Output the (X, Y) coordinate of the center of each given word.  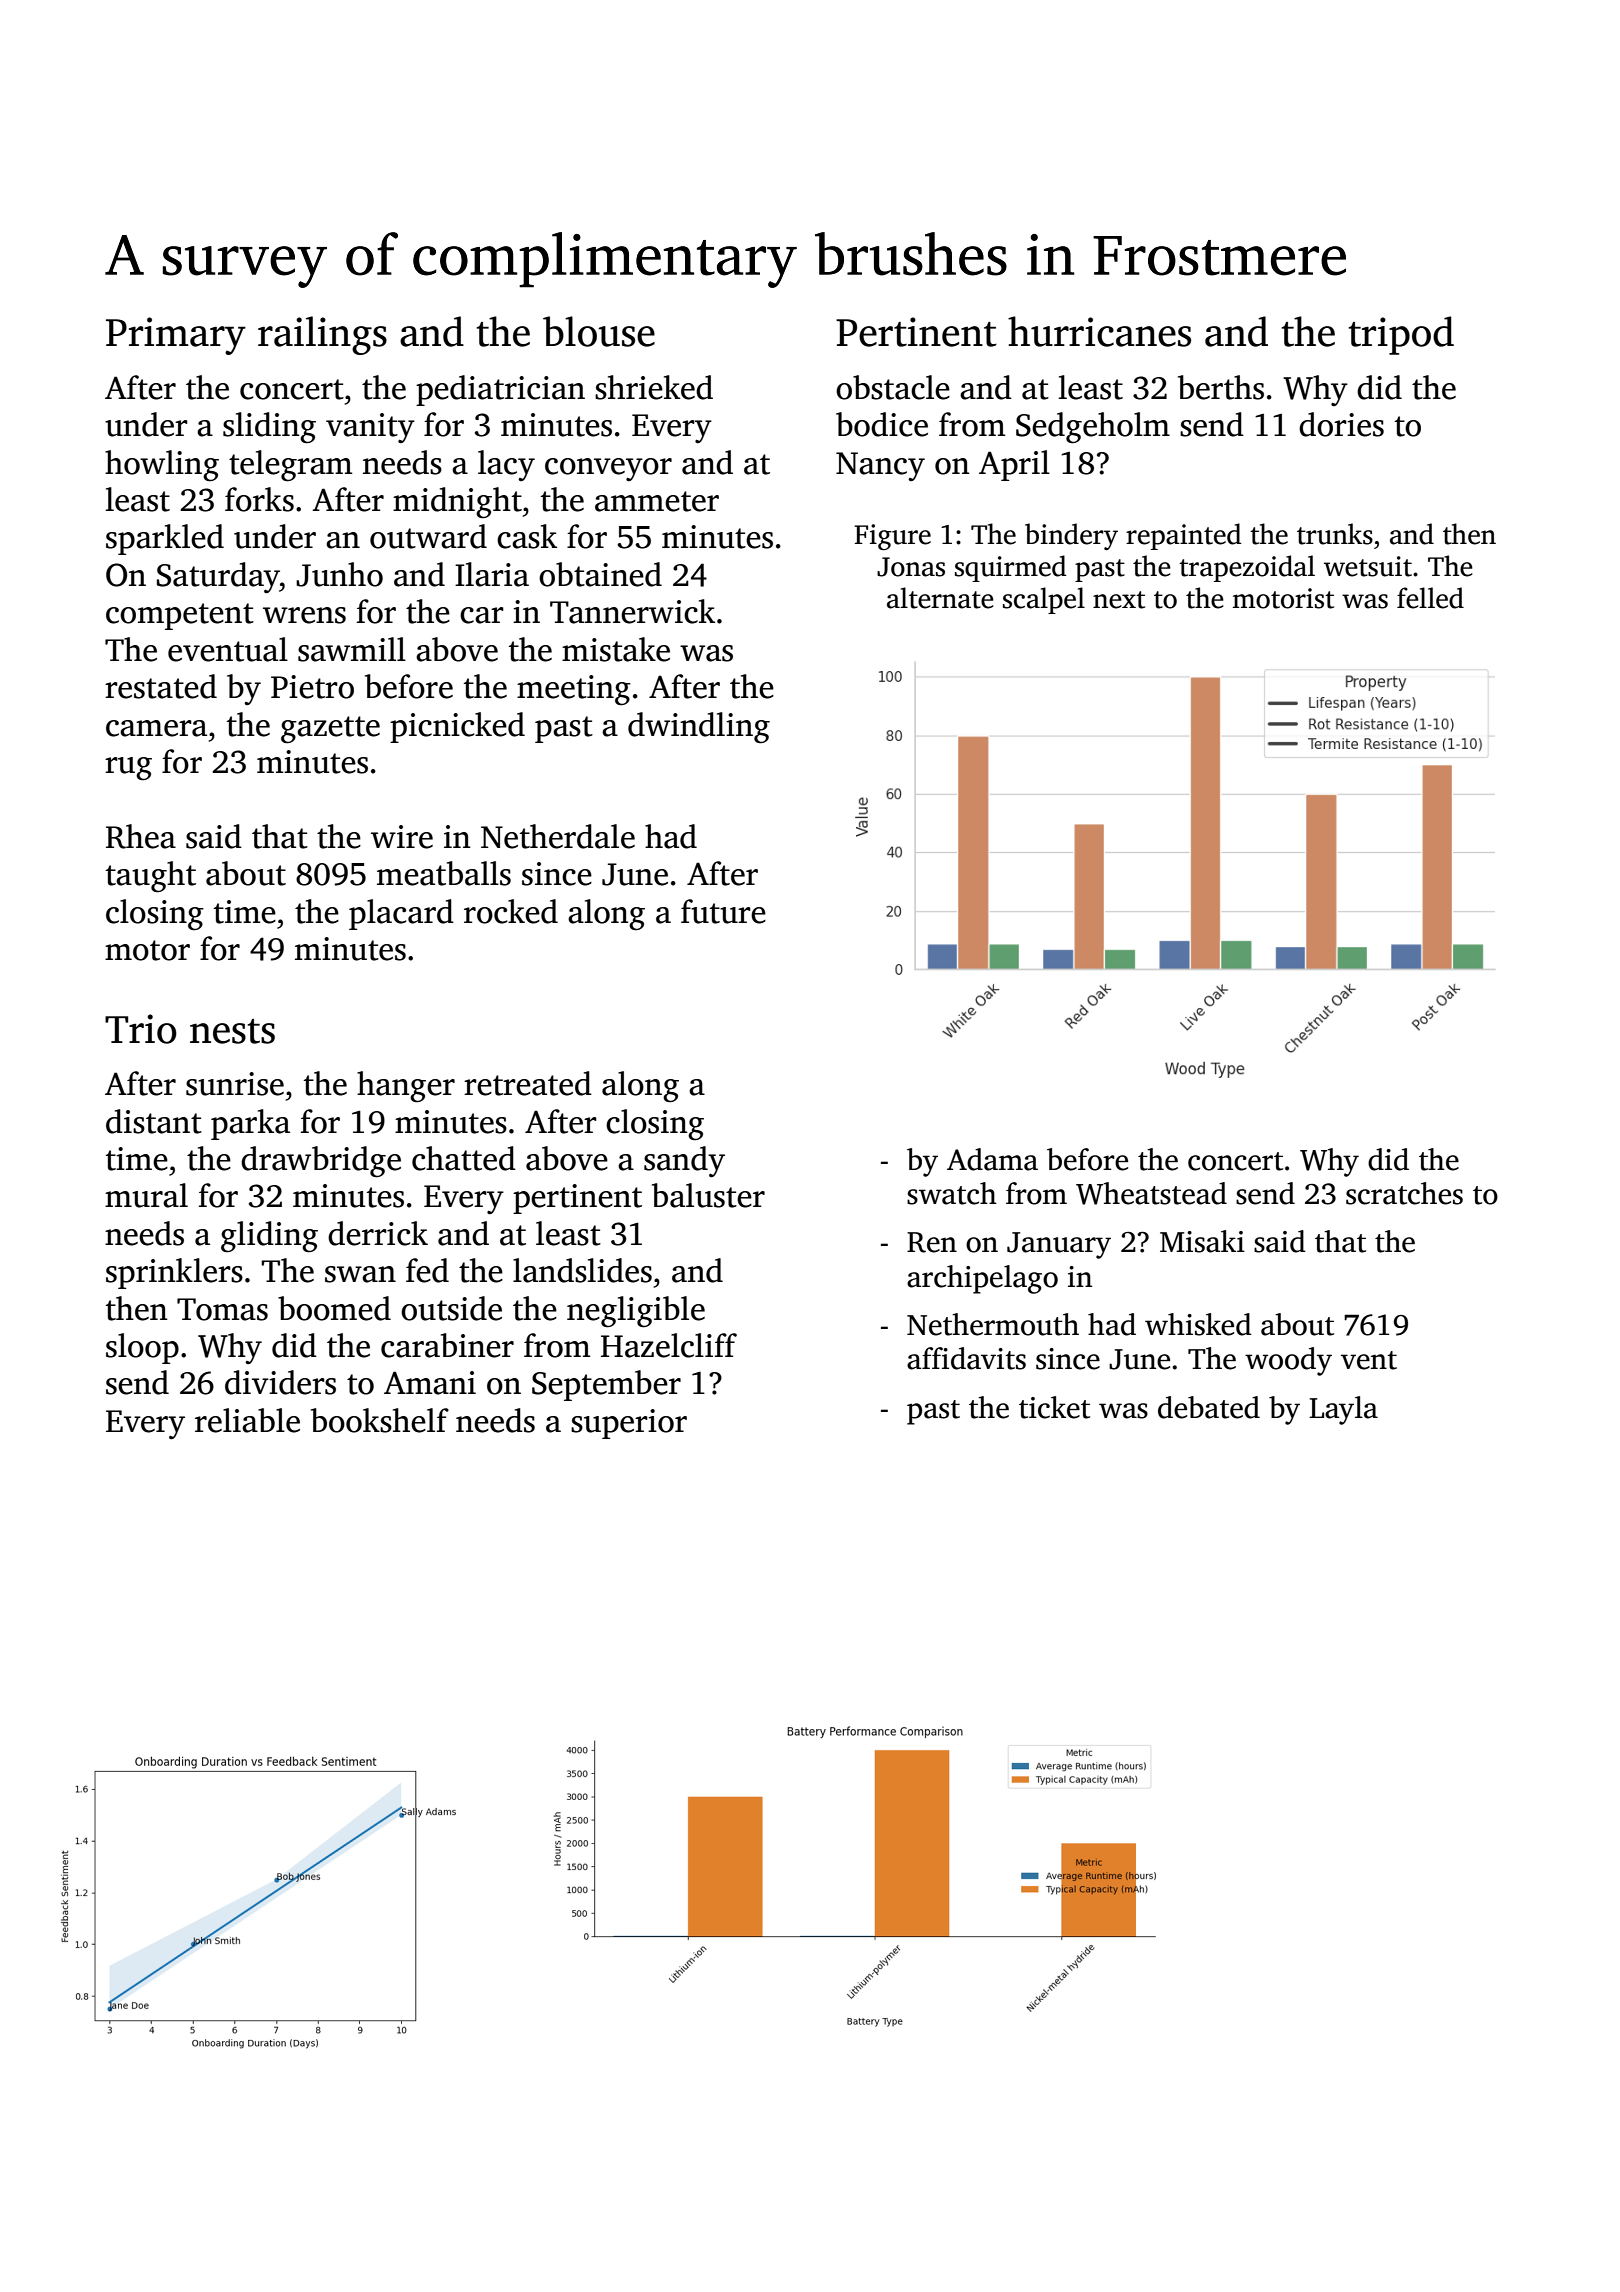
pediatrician (500, 390)
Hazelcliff (669, 1345)
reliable (247, 1420)
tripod (1401, 335)
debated (1209, 1407)
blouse (599, 331)
